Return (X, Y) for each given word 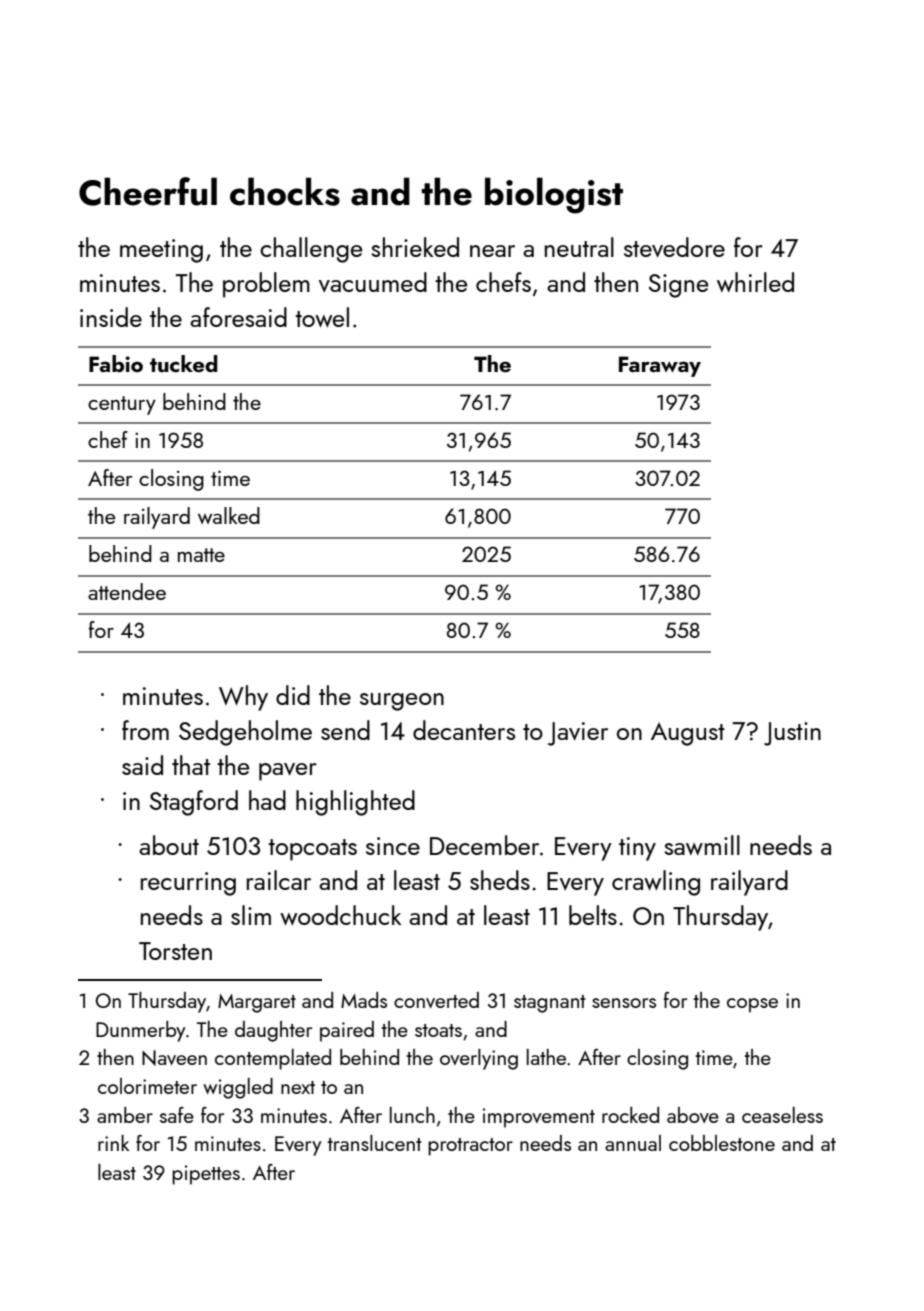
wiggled (238, 1088)
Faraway (660, 366)
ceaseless (782, 1115)
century (122, 405)
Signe (678, 286)
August (688, 734)
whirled (755, 282)
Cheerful (148, 191)
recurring (188, 884)
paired (347, 1031)
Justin (792, 734)
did (293, 695)
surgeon (402, 702)
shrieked (415, 247)
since (393, 846)
